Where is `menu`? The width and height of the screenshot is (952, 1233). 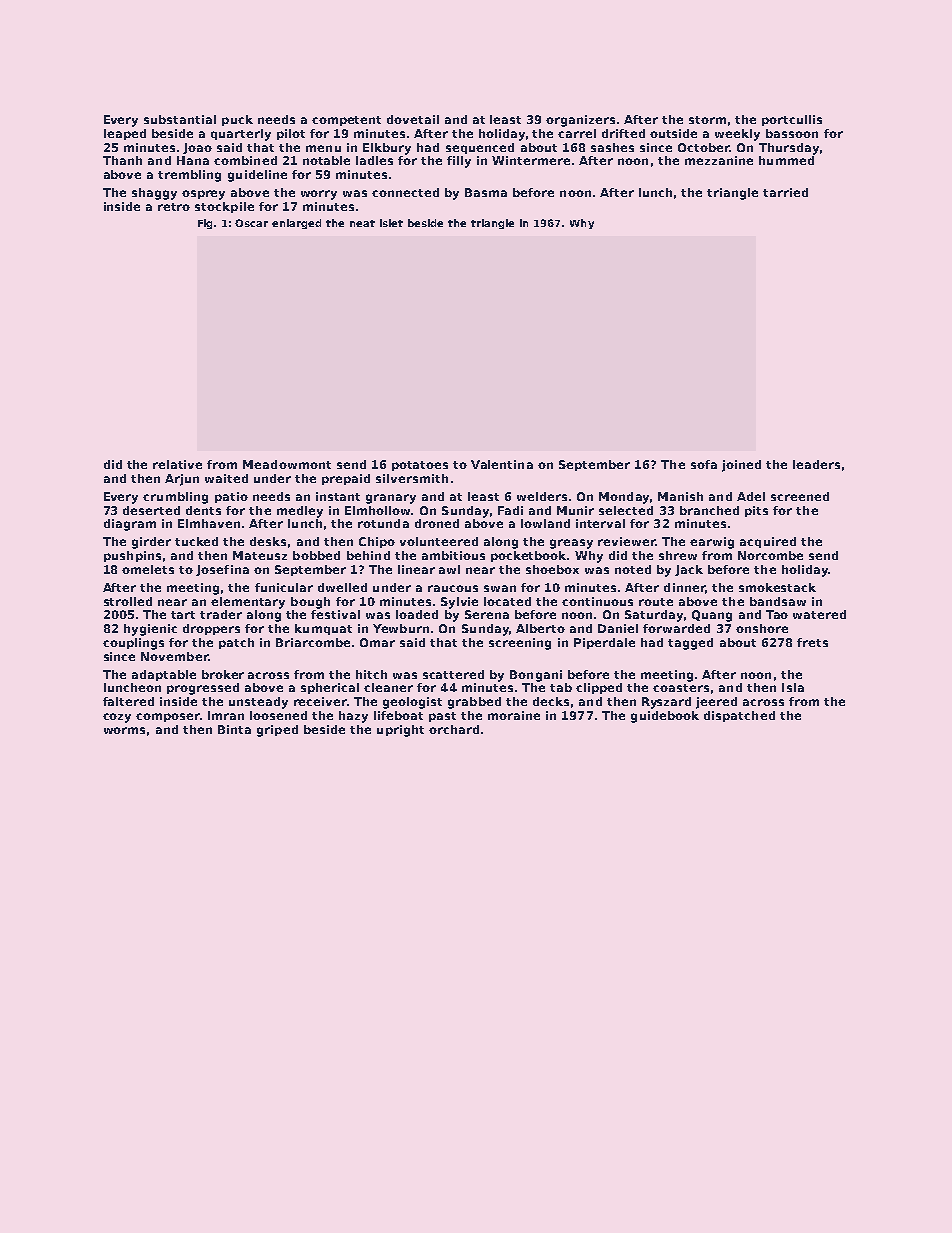
menu is located at coordinates (323, 148).
